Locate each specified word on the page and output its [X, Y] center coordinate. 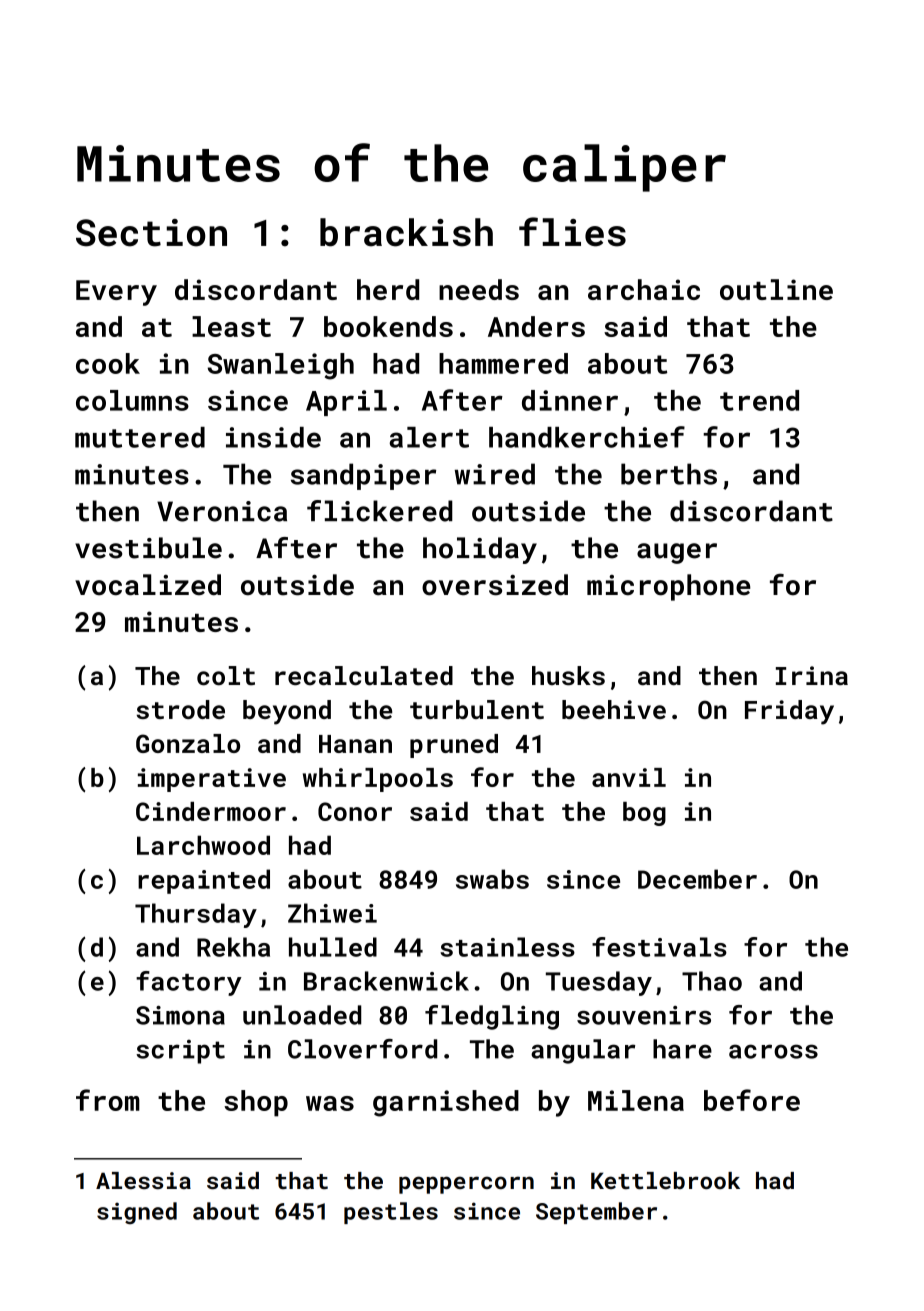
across [773, 1051]
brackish [406, 232]
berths [669, 474]
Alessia [143, 1180]
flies [572, 232]
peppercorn [466, 1185]
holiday [480, 550]
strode [181, 709]
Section [151, 233]
